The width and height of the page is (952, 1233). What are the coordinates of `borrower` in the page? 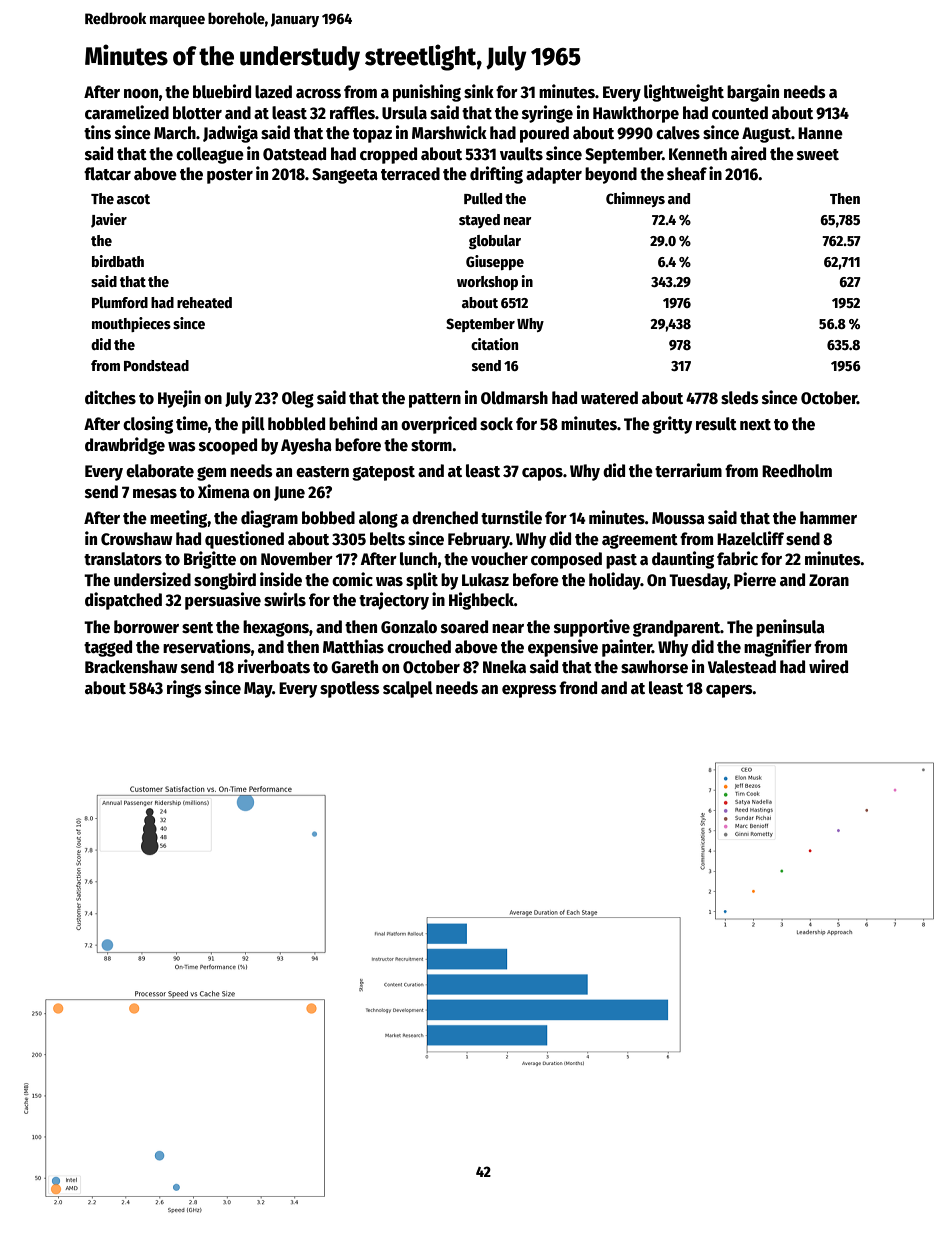 It's located at (146, 627).
